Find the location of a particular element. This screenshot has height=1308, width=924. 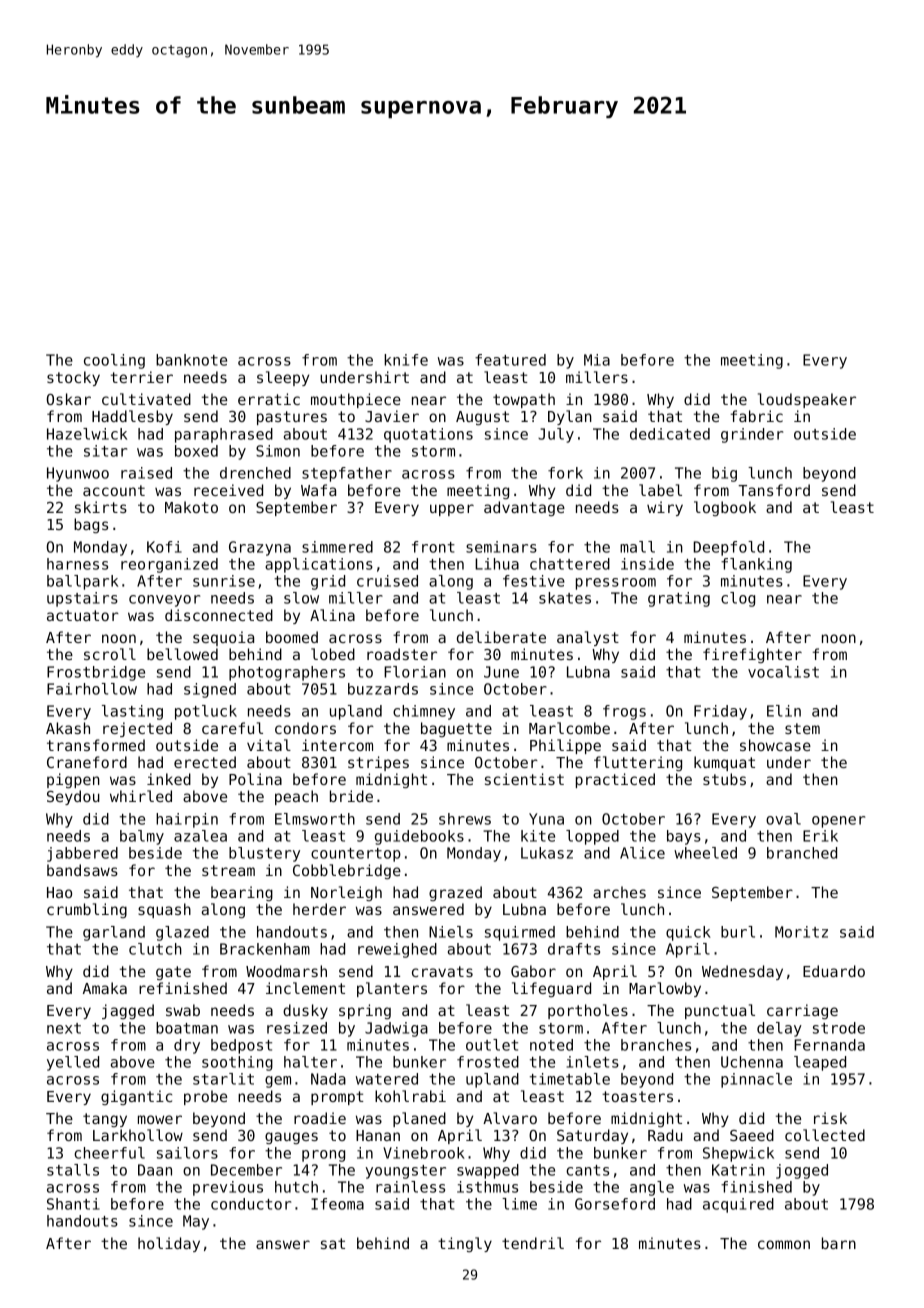

previous is located at coordinates (228, 1188).
